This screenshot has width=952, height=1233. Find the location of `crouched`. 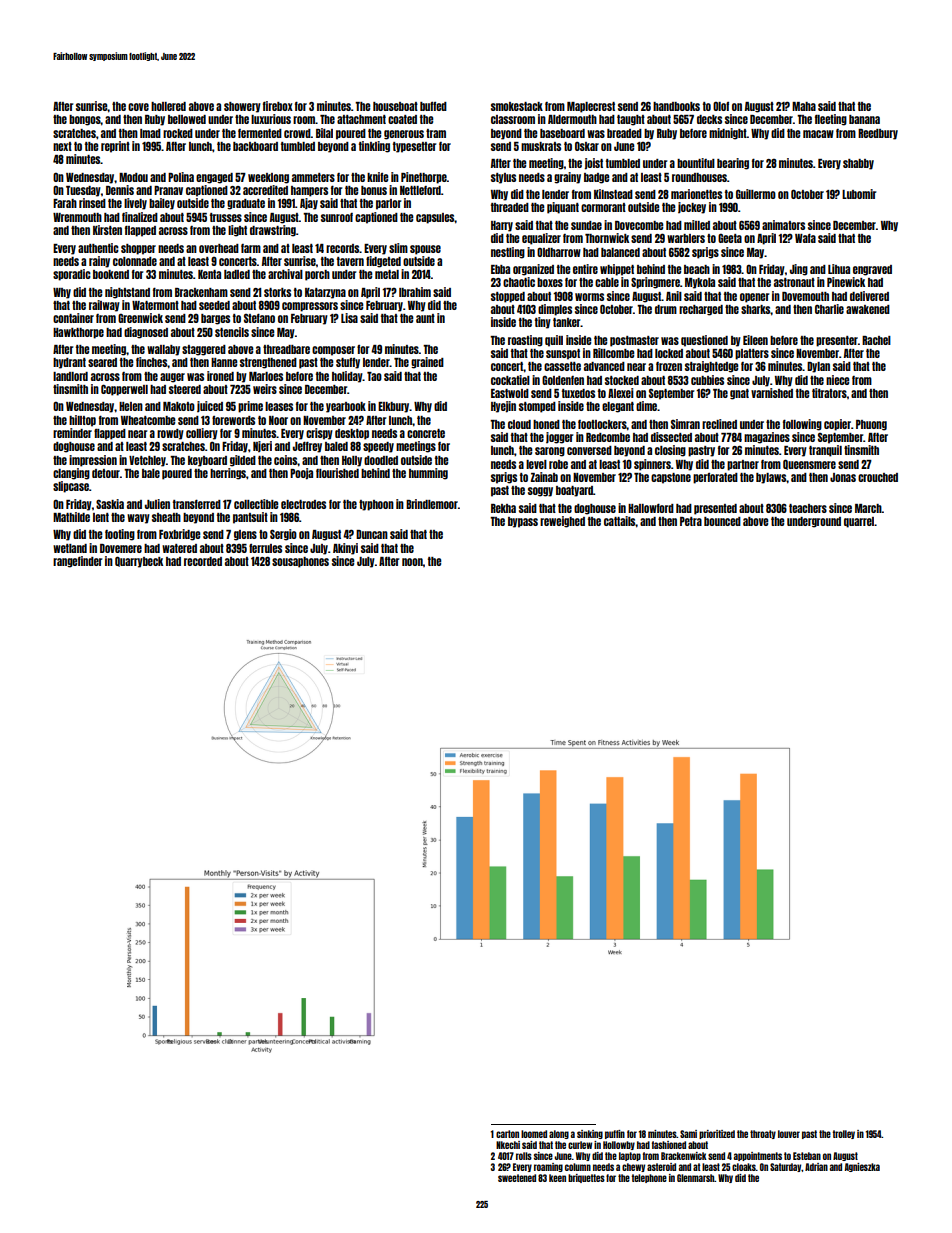

crouched is located at coordinates (878, 477).
